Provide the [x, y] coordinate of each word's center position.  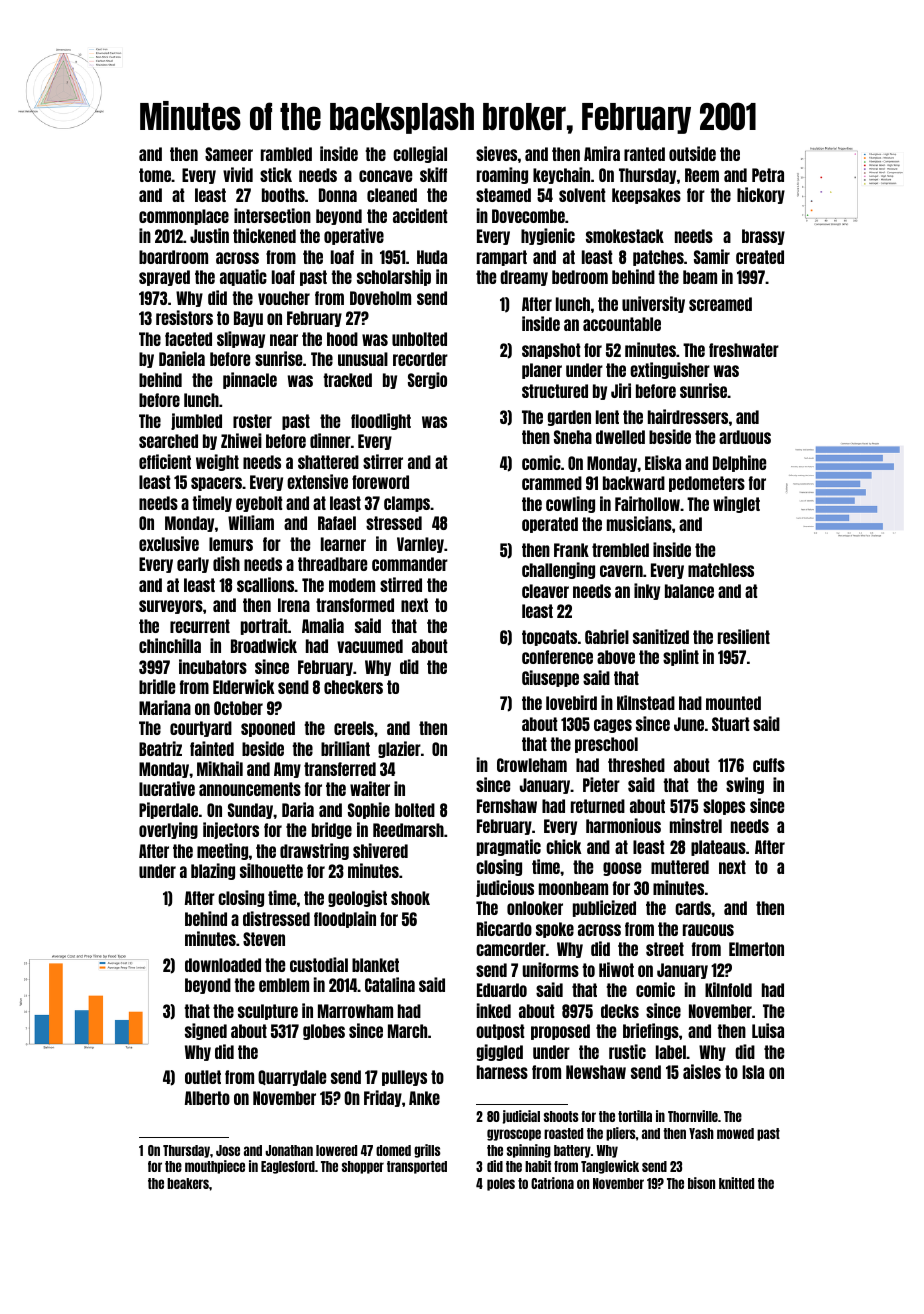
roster [252, 421]
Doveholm [380, 298]
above [616, 657]
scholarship [394, 277]
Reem [702, 175]
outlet [203, 1077]
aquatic [243, 277]
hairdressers [688, 416]
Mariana [165, 707]
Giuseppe [550, 678]
